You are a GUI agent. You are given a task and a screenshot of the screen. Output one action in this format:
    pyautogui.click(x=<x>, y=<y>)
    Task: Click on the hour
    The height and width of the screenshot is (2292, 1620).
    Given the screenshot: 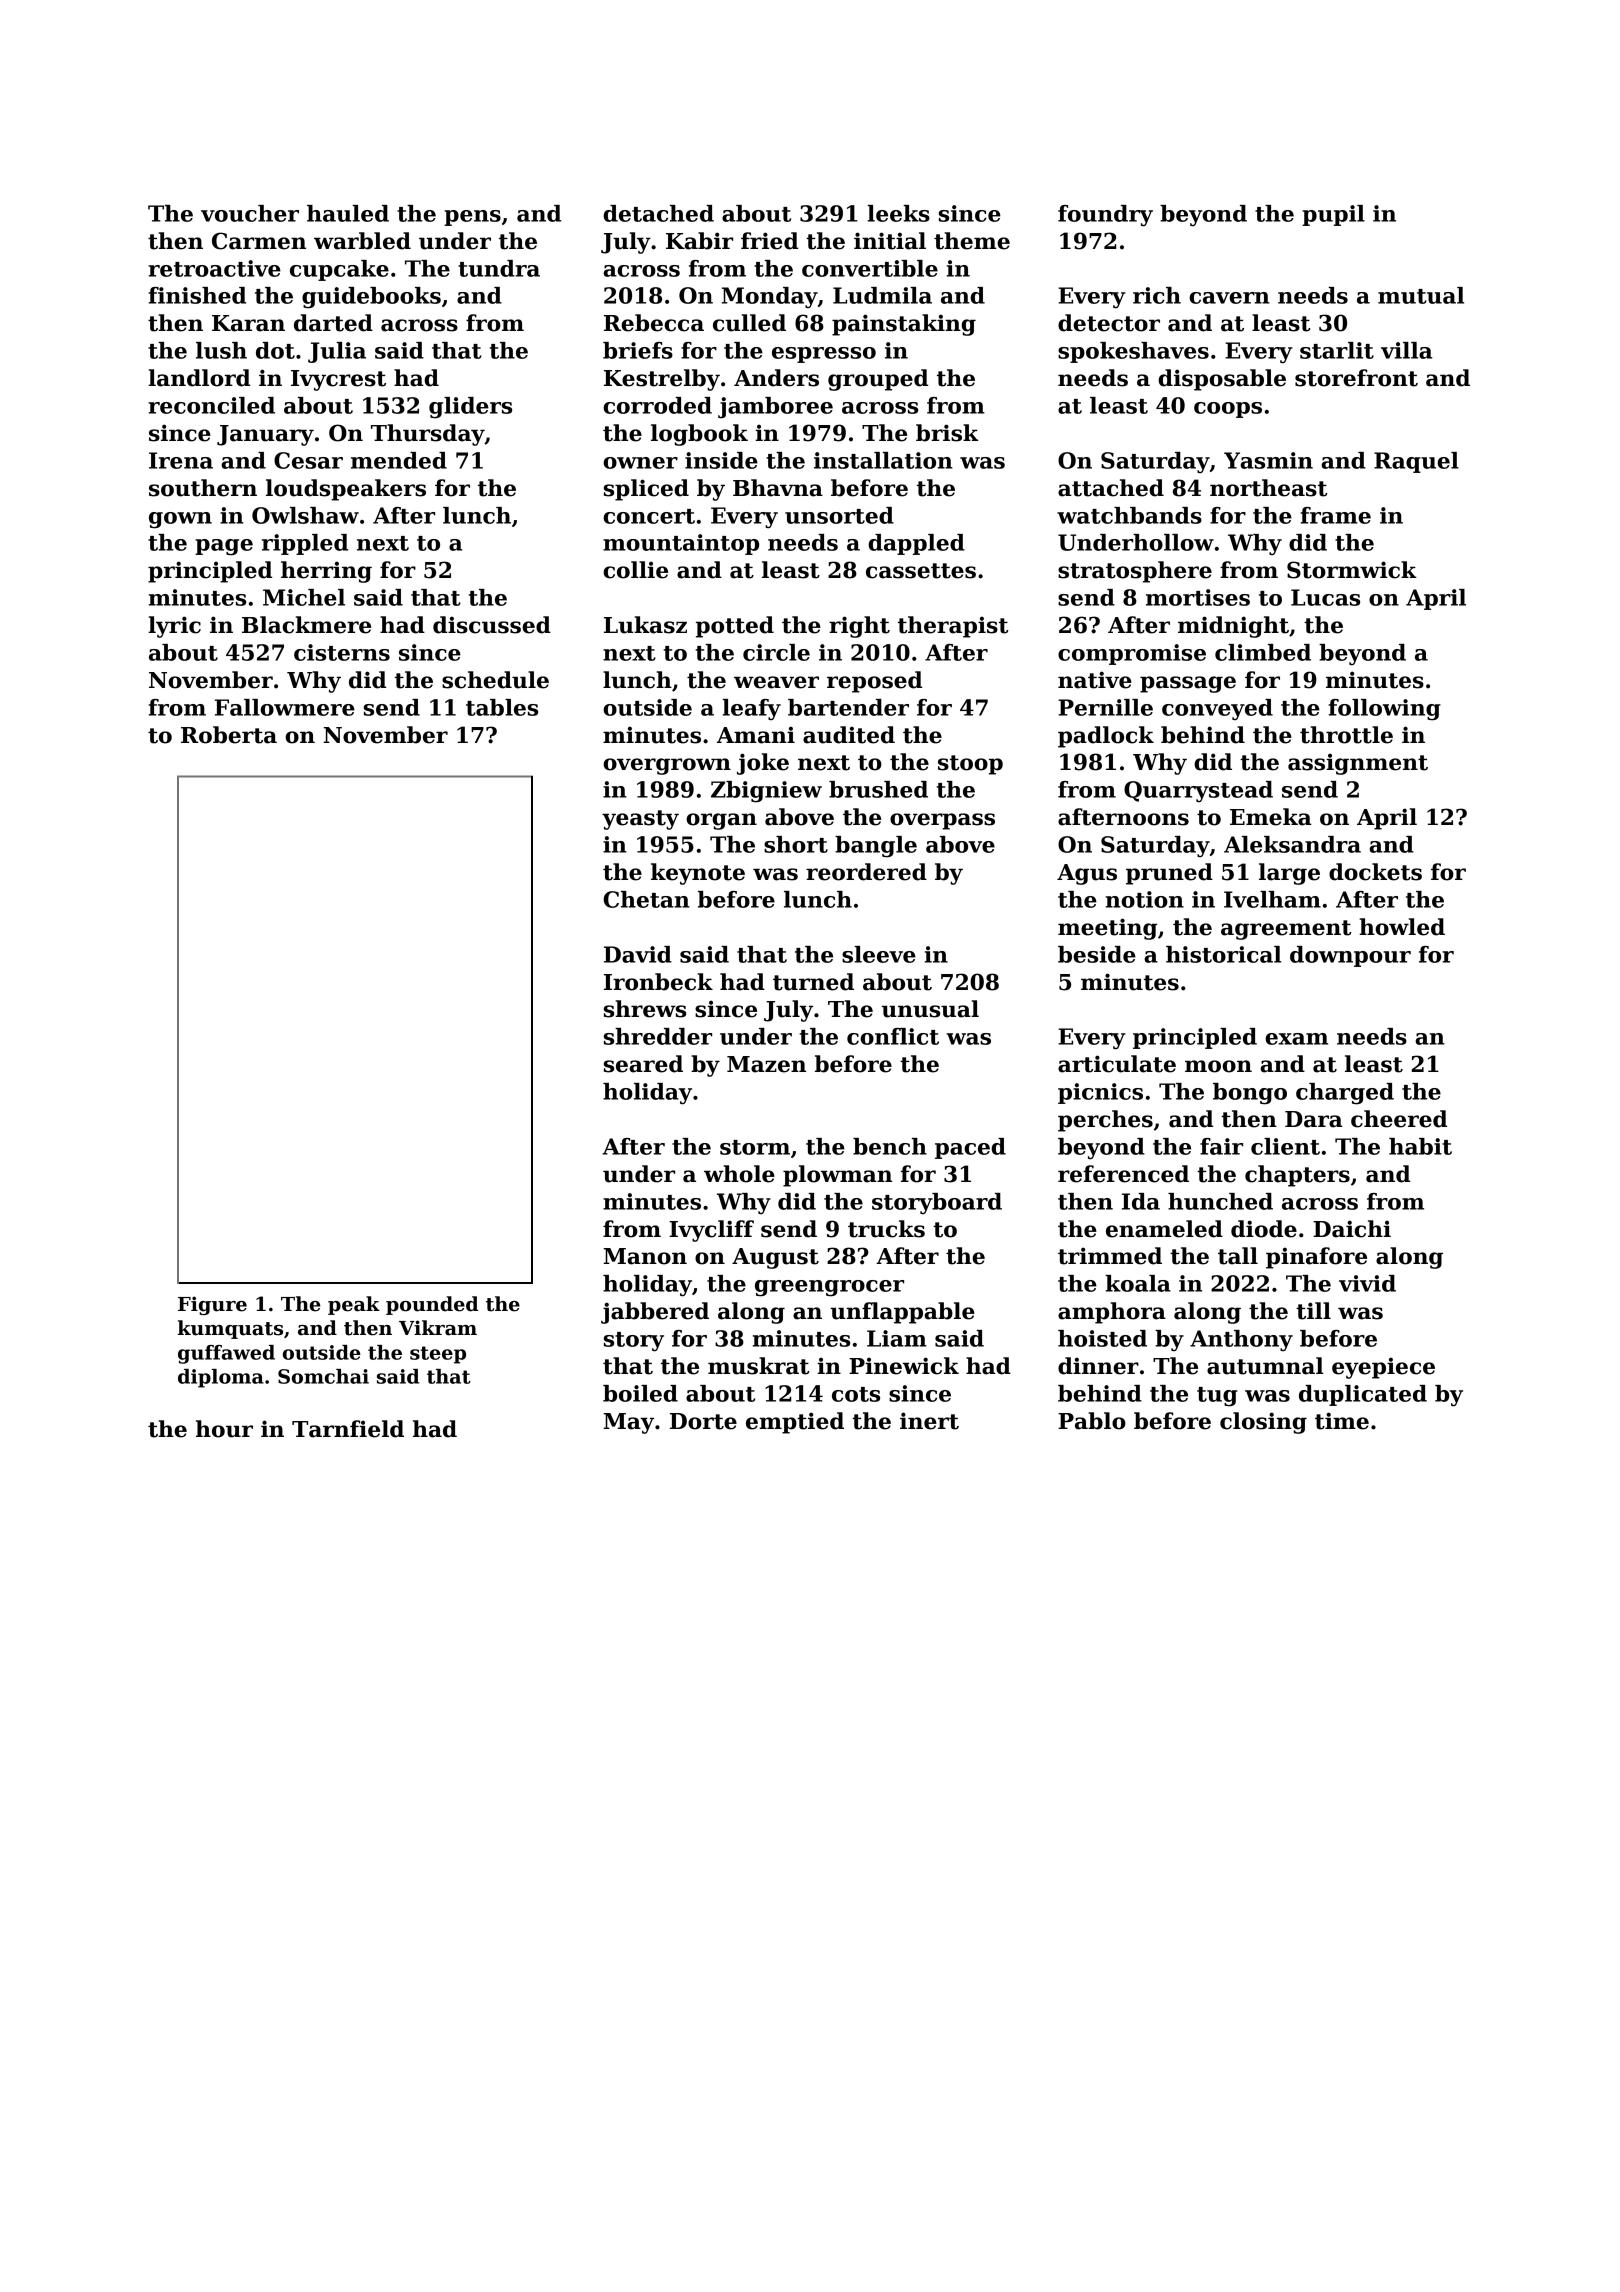 What is the action you would take?
    pyautogui.click(x=224, y=1429)
